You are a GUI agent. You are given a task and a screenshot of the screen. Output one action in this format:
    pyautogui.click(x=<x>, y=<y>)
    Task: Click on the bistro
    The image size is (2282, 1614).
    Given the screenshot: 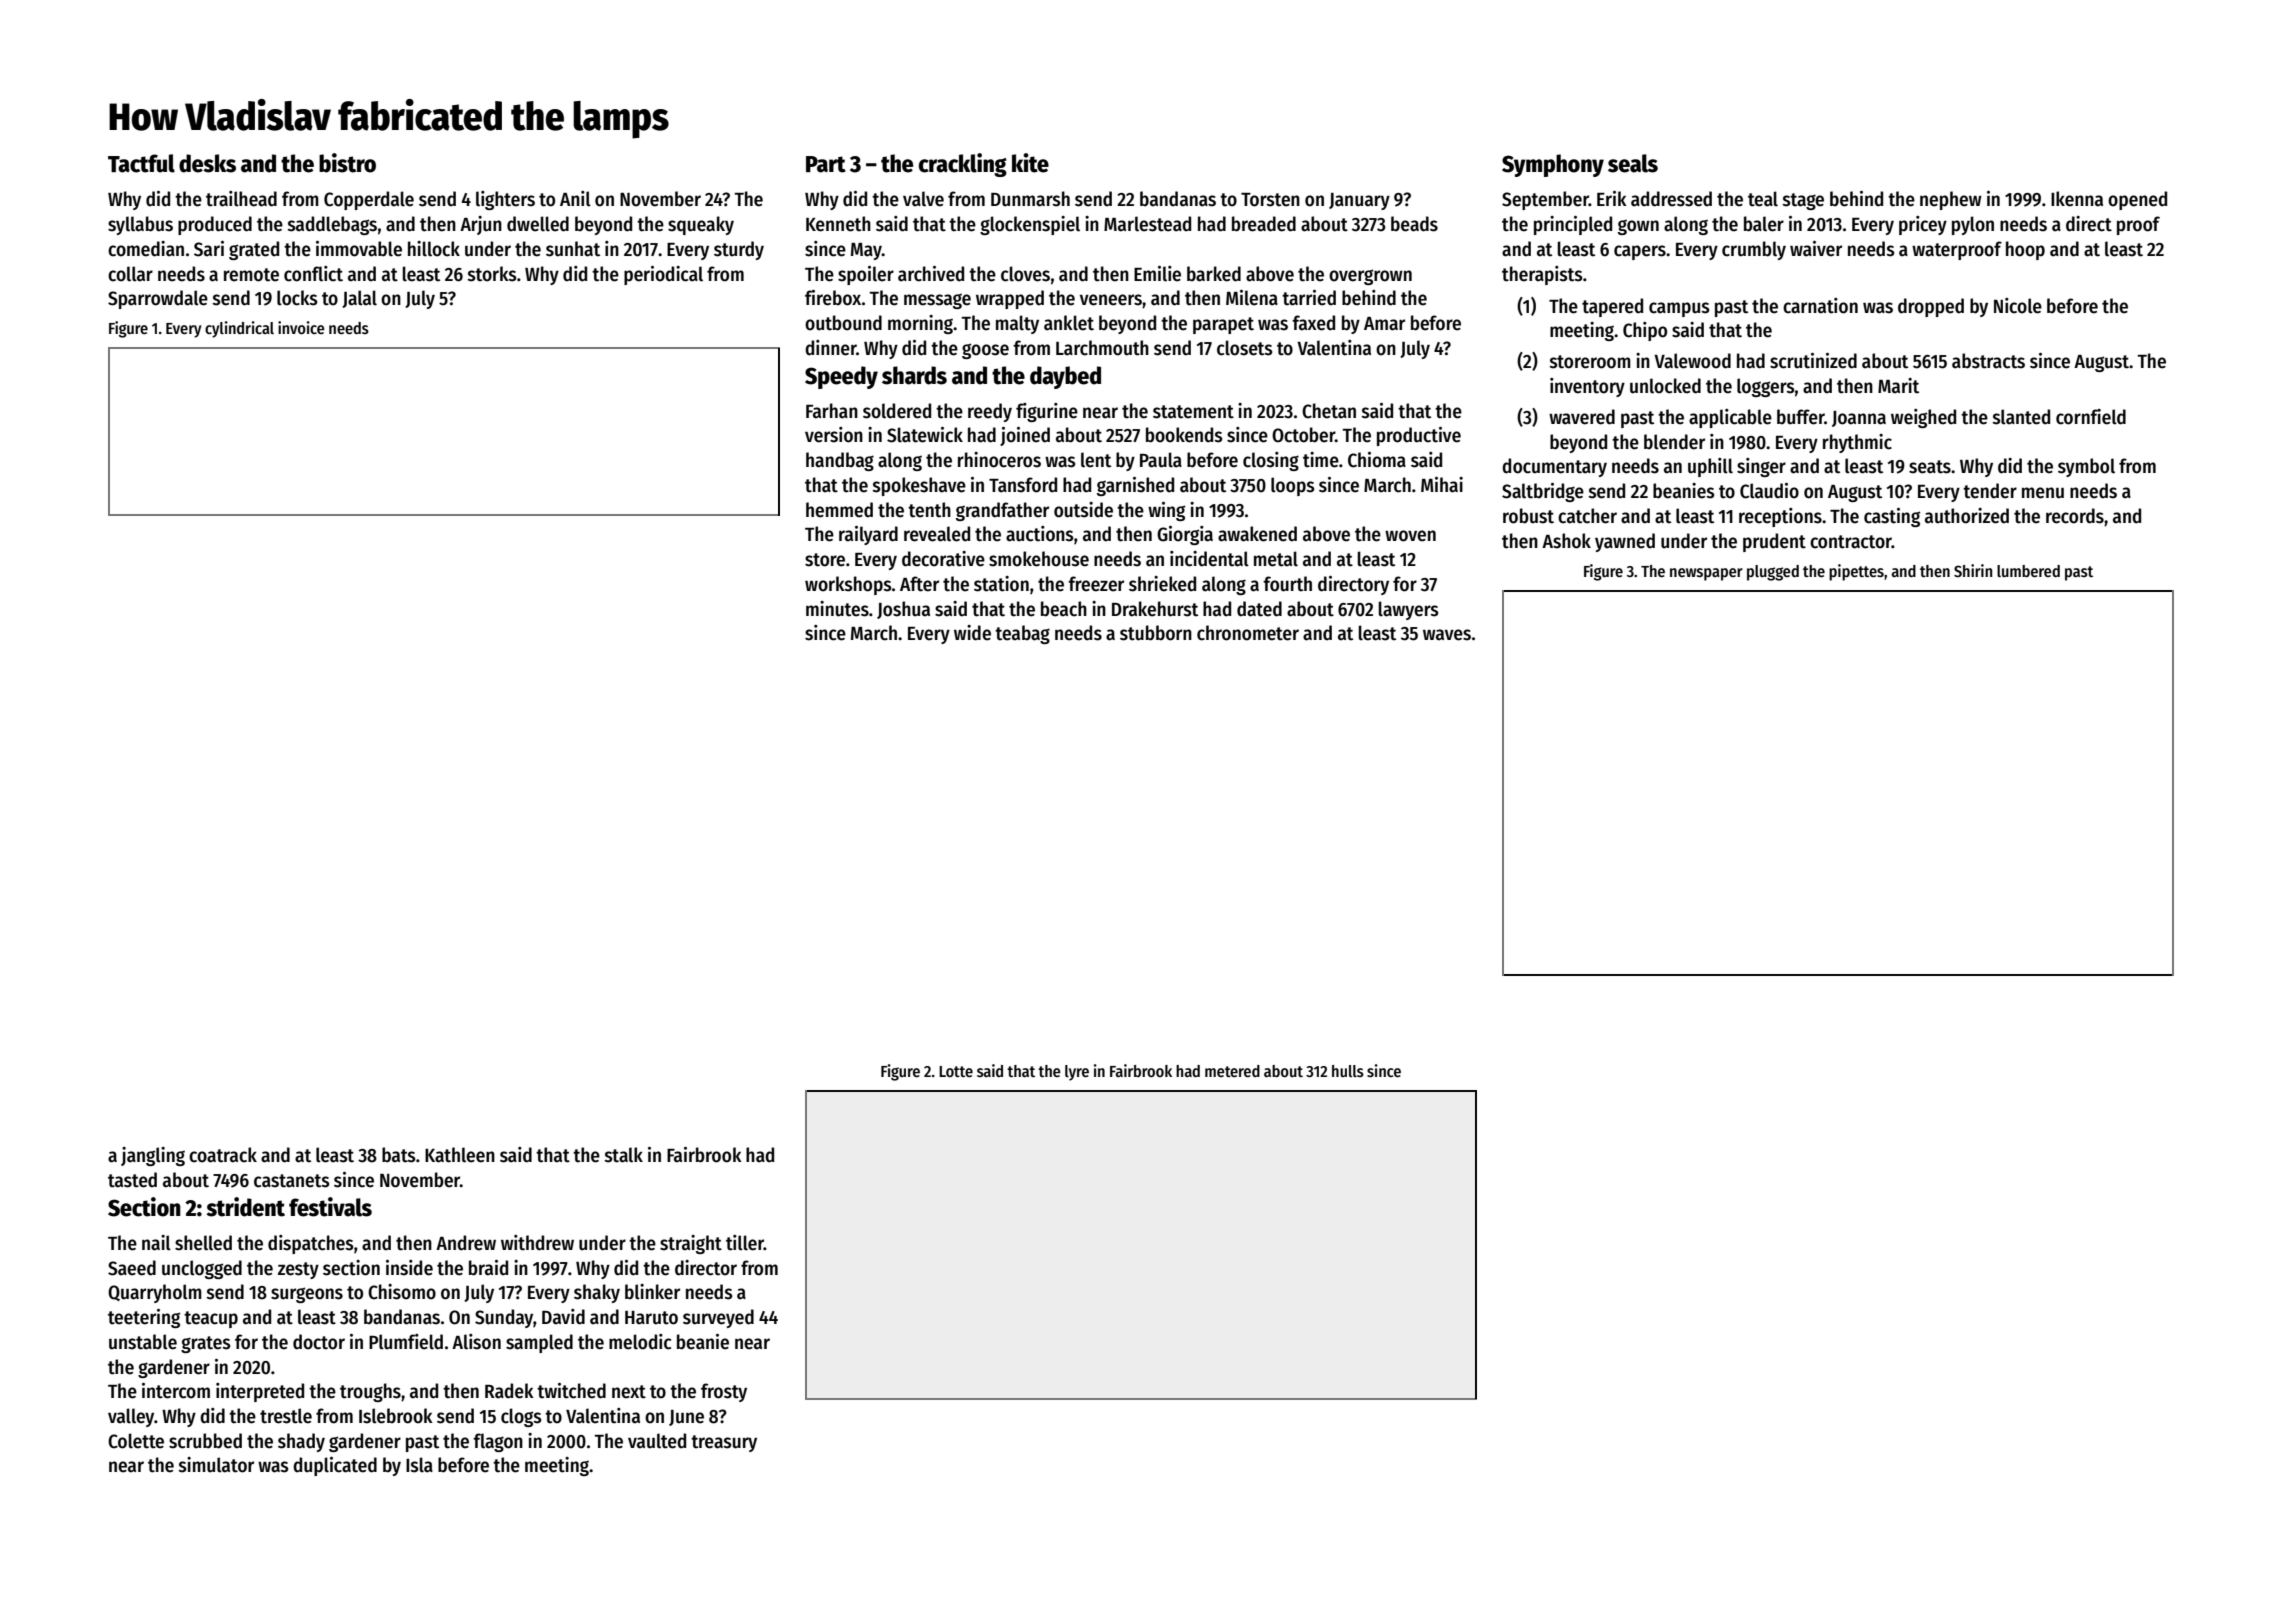 What is the action you would take?
    pyautogui.click(x=347, y=163)
